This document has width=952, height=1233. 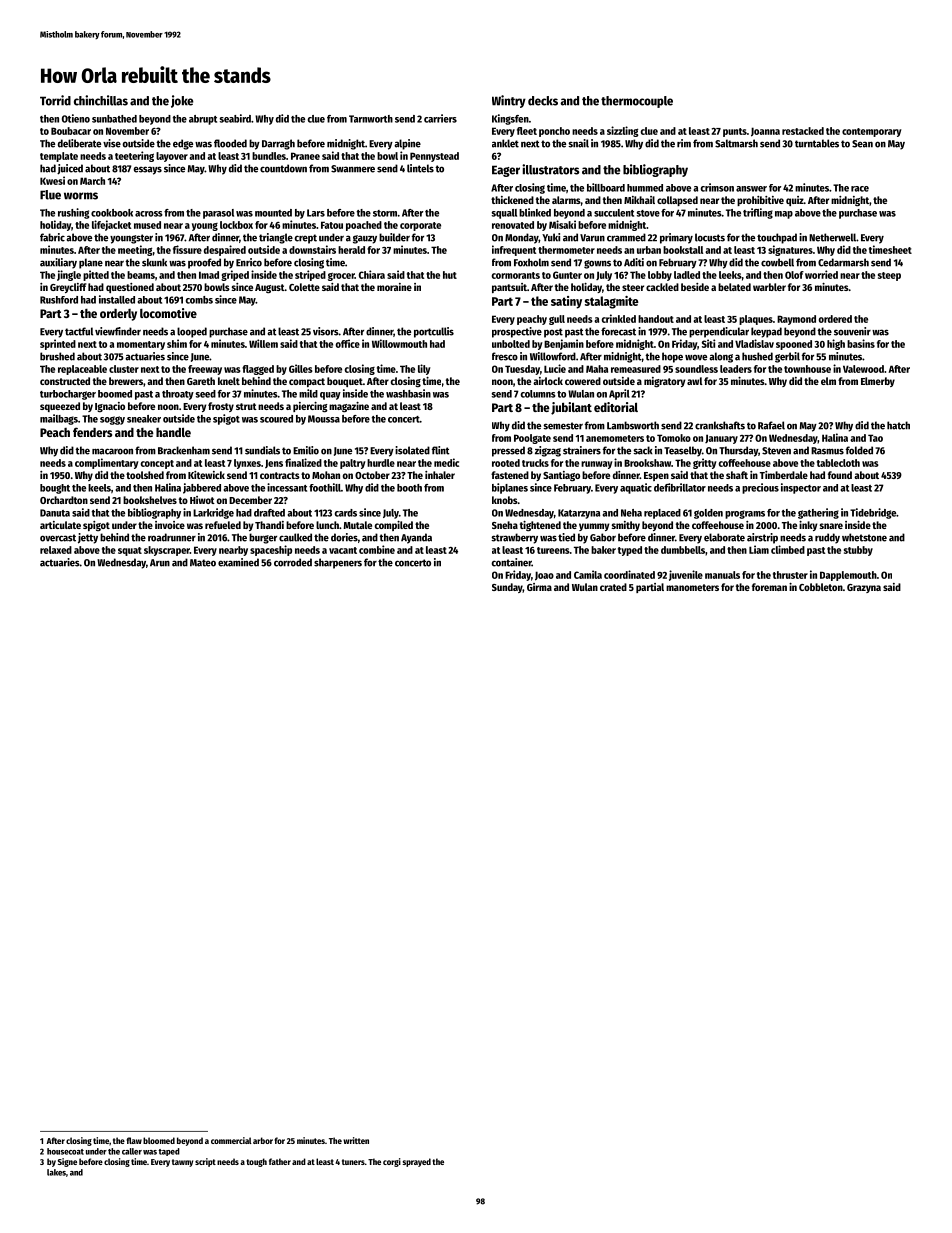 What do you see at coordinates (385, 213) in the document?
I see `storm` at bounding box center [385, 213].
